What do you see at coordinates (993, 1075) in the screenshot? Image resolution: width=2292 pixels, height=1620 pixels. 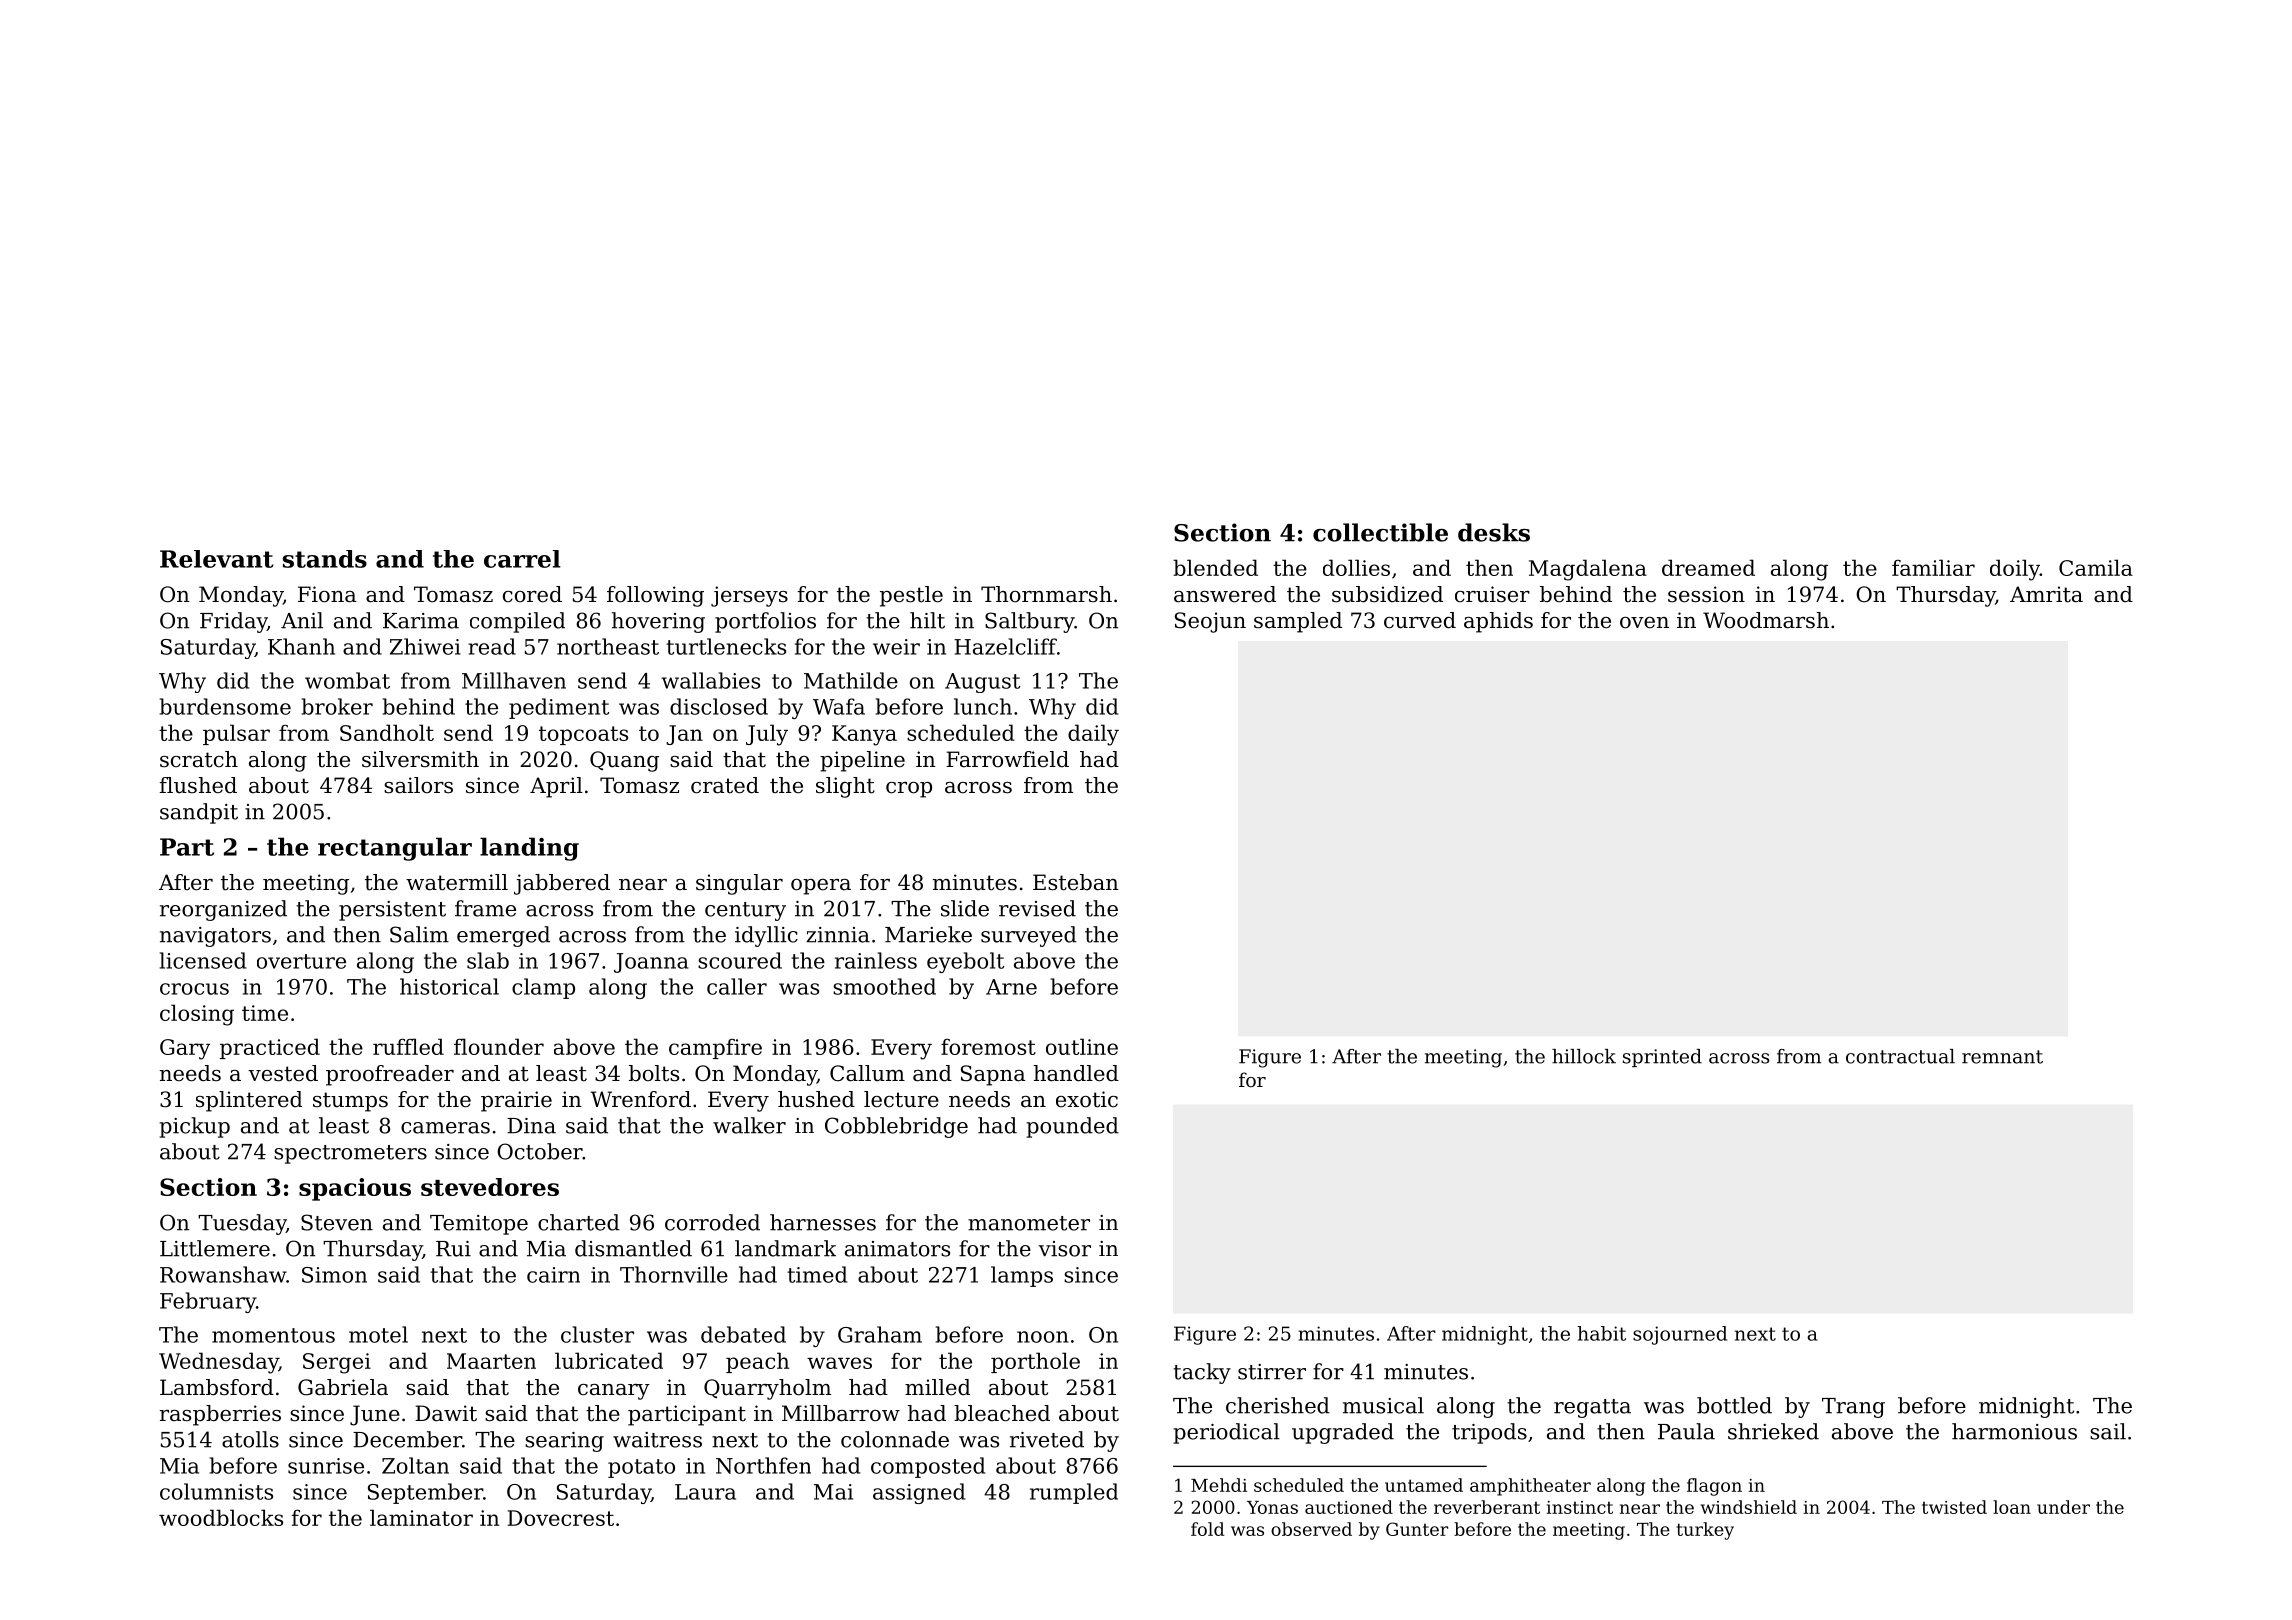 I see `Sapna` at bounding box center [993, 1075].
